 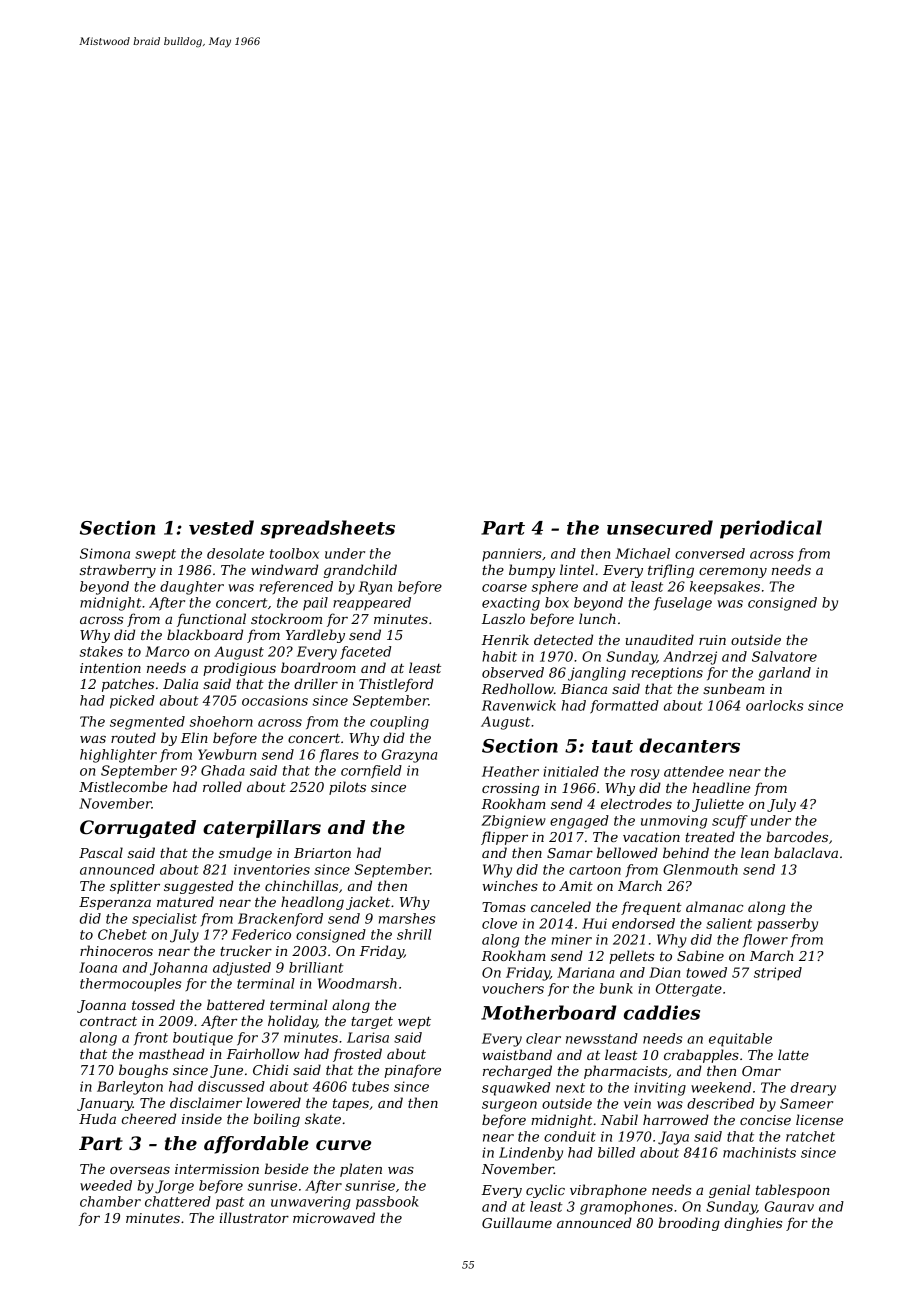 I want to click on desolate, so click(x=235, y=553).
